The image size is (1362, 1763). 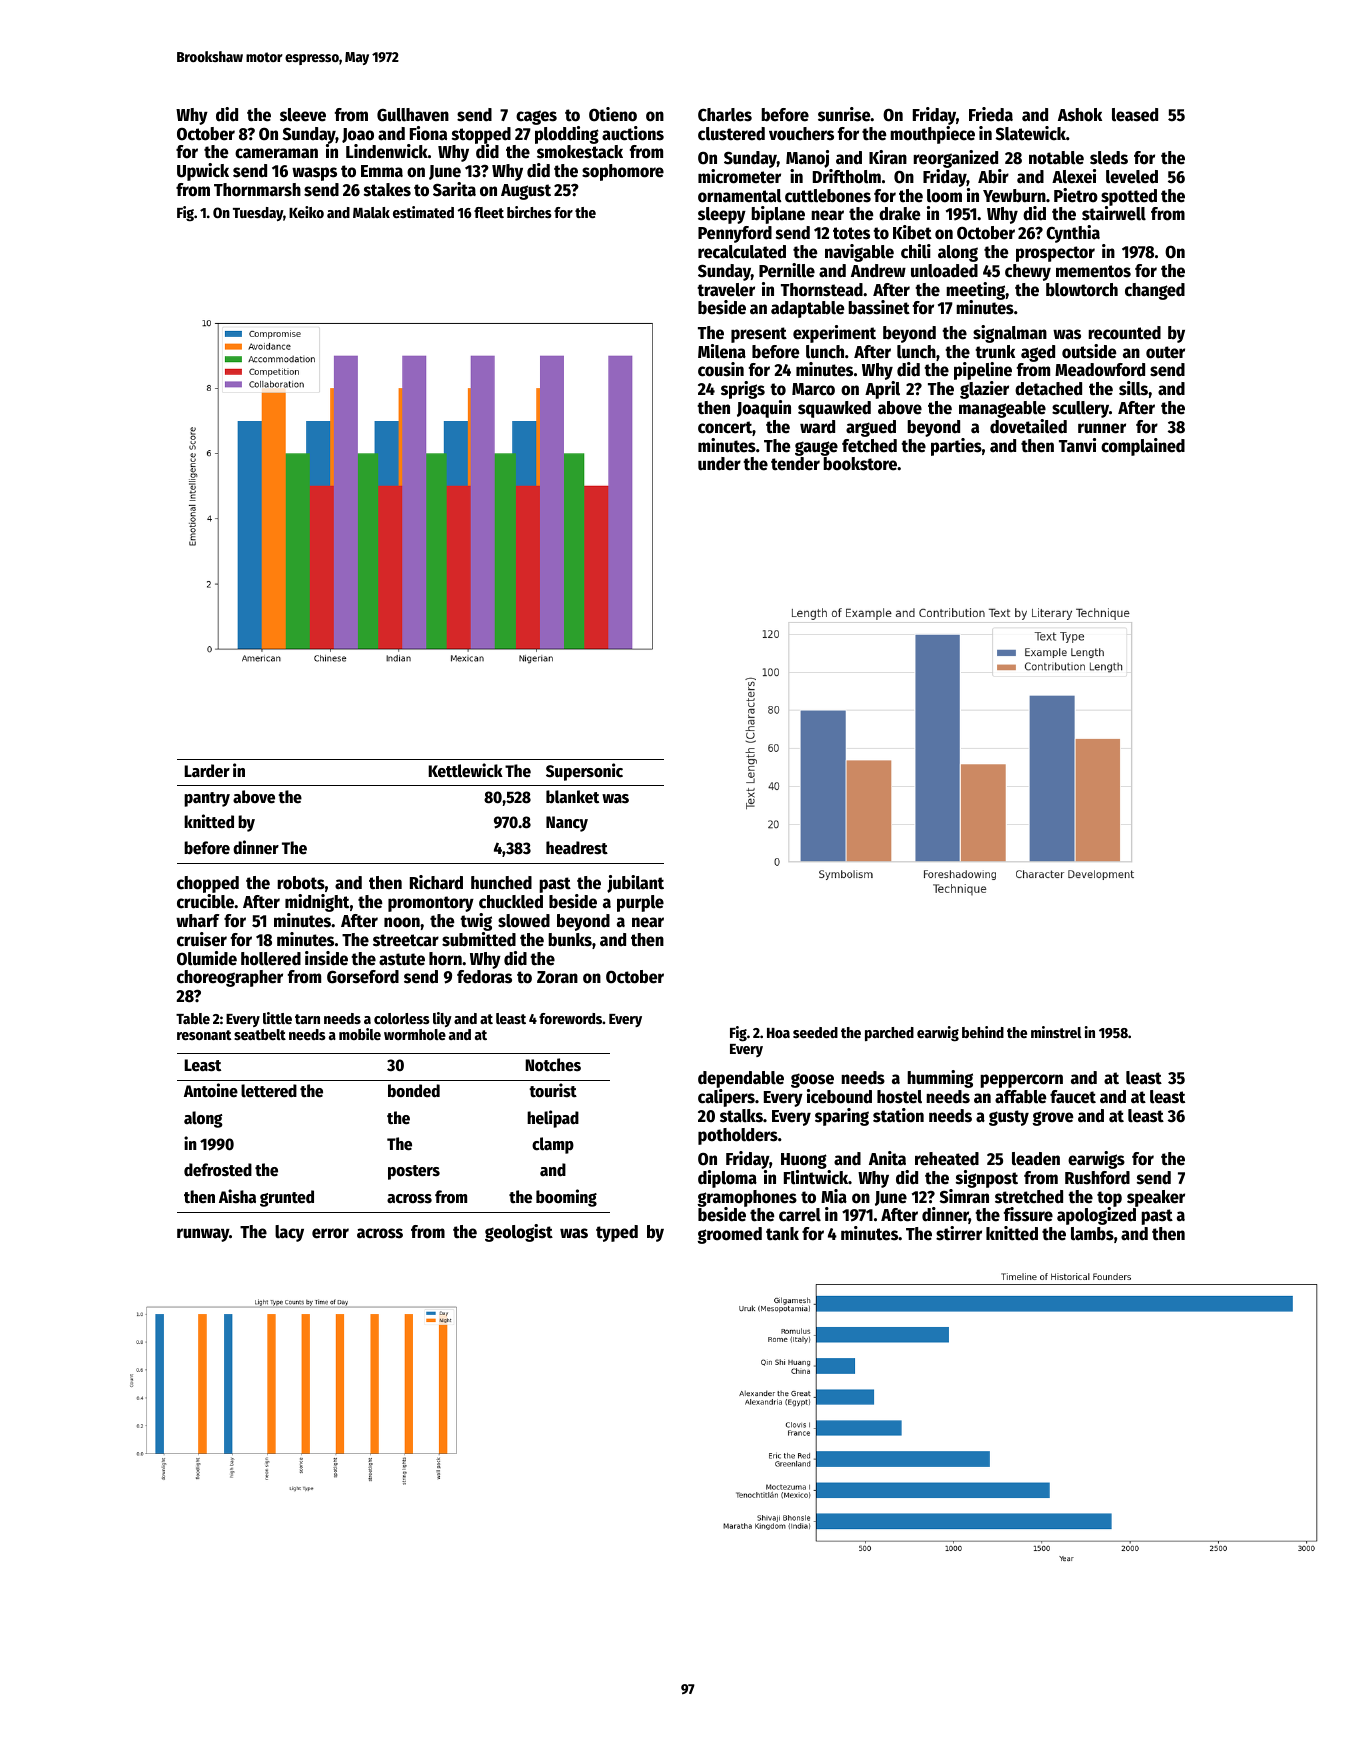 What do you see at coordinates (584, 772) in the document?
I see `Supersonic` at bounding box center [584, 772].
